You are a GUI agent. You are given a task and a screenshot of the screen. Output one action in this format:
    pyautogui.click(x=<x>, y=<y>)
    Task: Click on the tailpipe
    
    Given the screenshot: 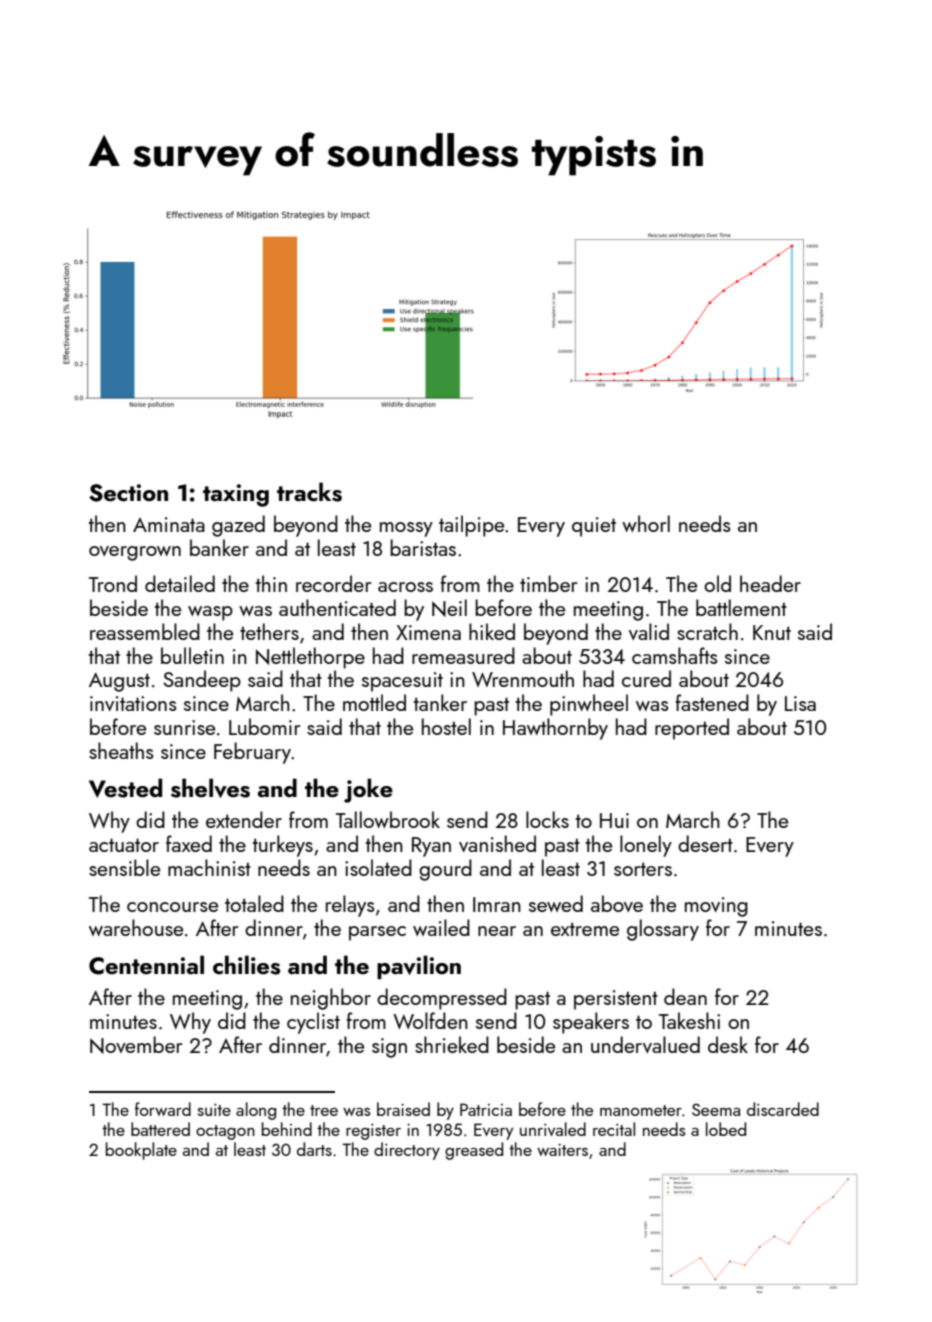 What is the action you would take?
    pyautogui.click(x=471, y=526)
